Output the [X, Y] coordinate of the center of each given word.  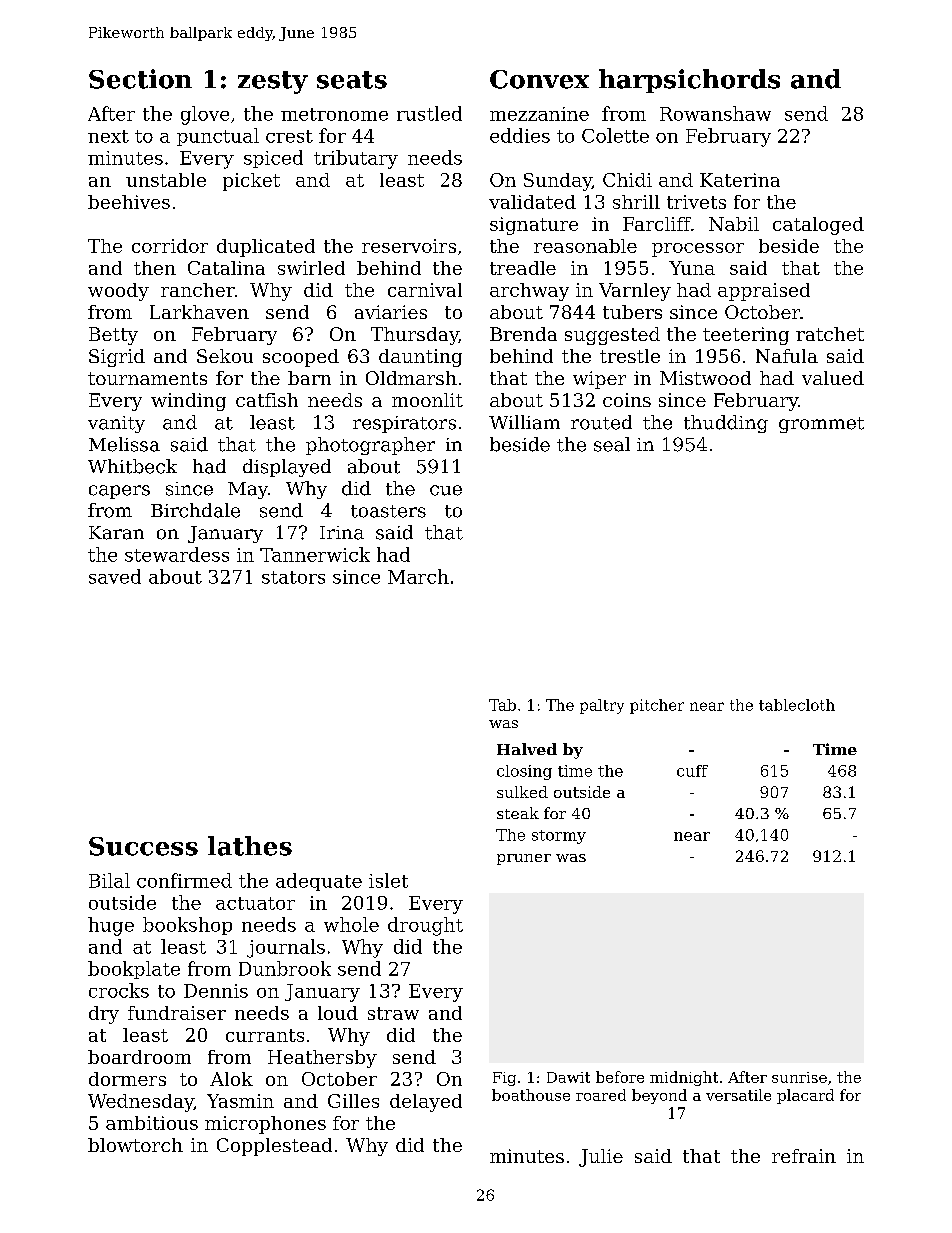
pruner [524, 859]
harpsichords [689, 81]
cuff [692, 771]
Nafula [787, 356]
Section [140, 79]
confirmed [184, 880]
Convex [539, 79]
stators [293, 577]
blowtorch [135, 1145]
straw [393, 1013]
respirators [404, 424]
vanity [116, 424]
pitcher [657, 706]
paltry [602, 706]
